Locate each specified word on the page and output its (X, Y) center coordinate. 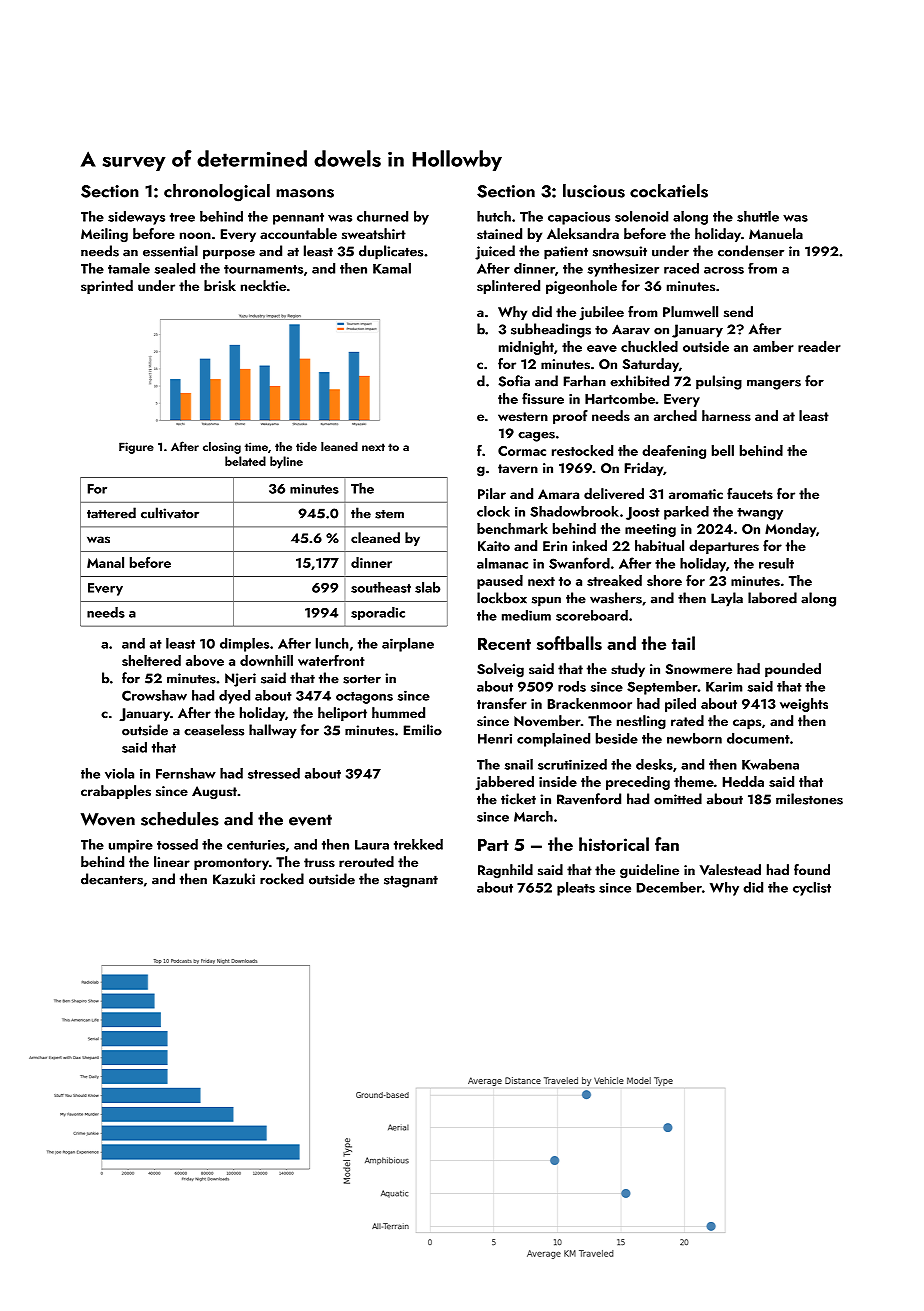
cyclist (812, 889)
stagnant (411, 881)
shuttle (758, 216)
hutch (494, 216)
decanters (112, 879)
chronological (217, 193)
